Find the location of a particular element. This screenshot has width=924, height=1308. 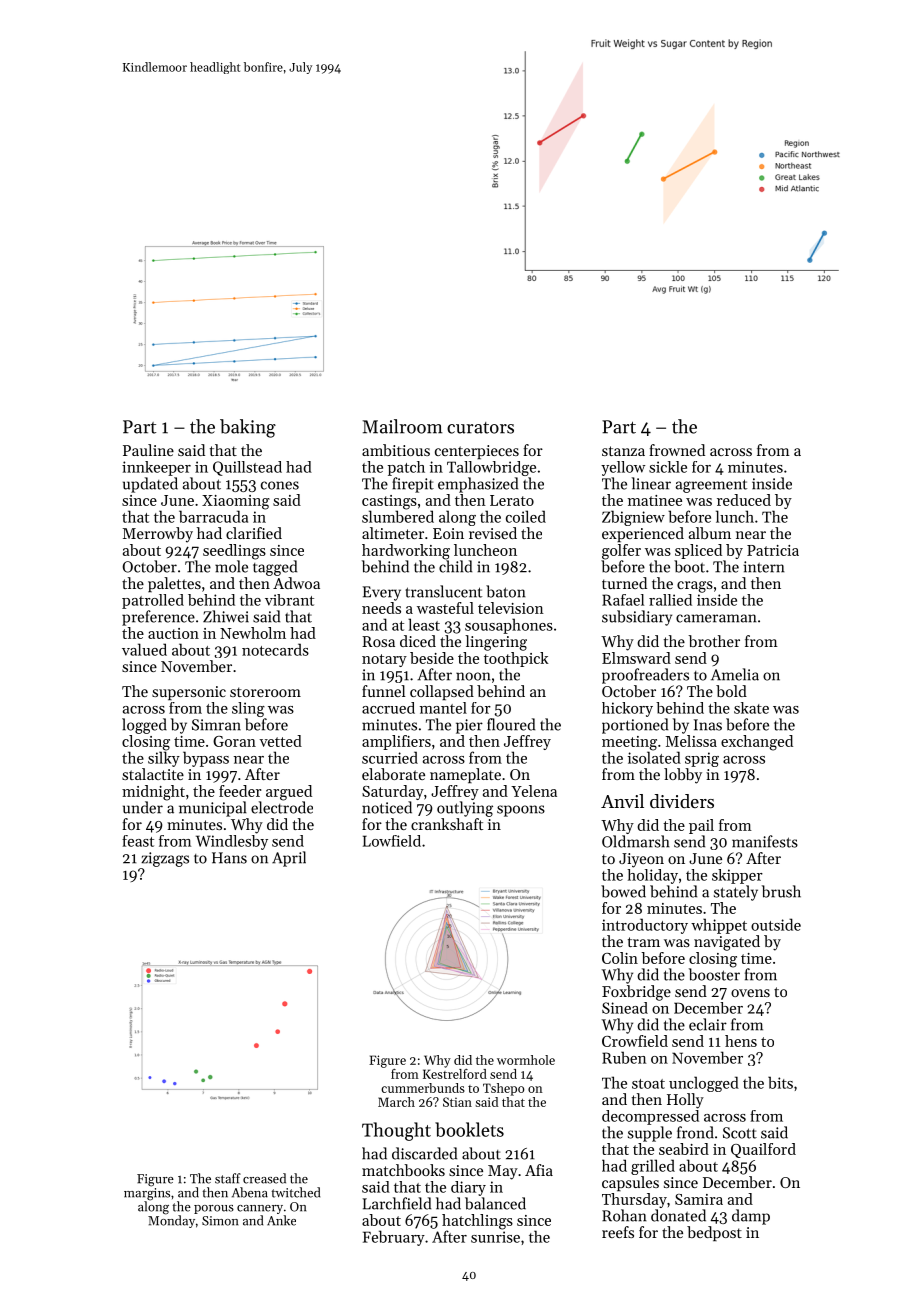

baking is located at coordinates (248, 428).
